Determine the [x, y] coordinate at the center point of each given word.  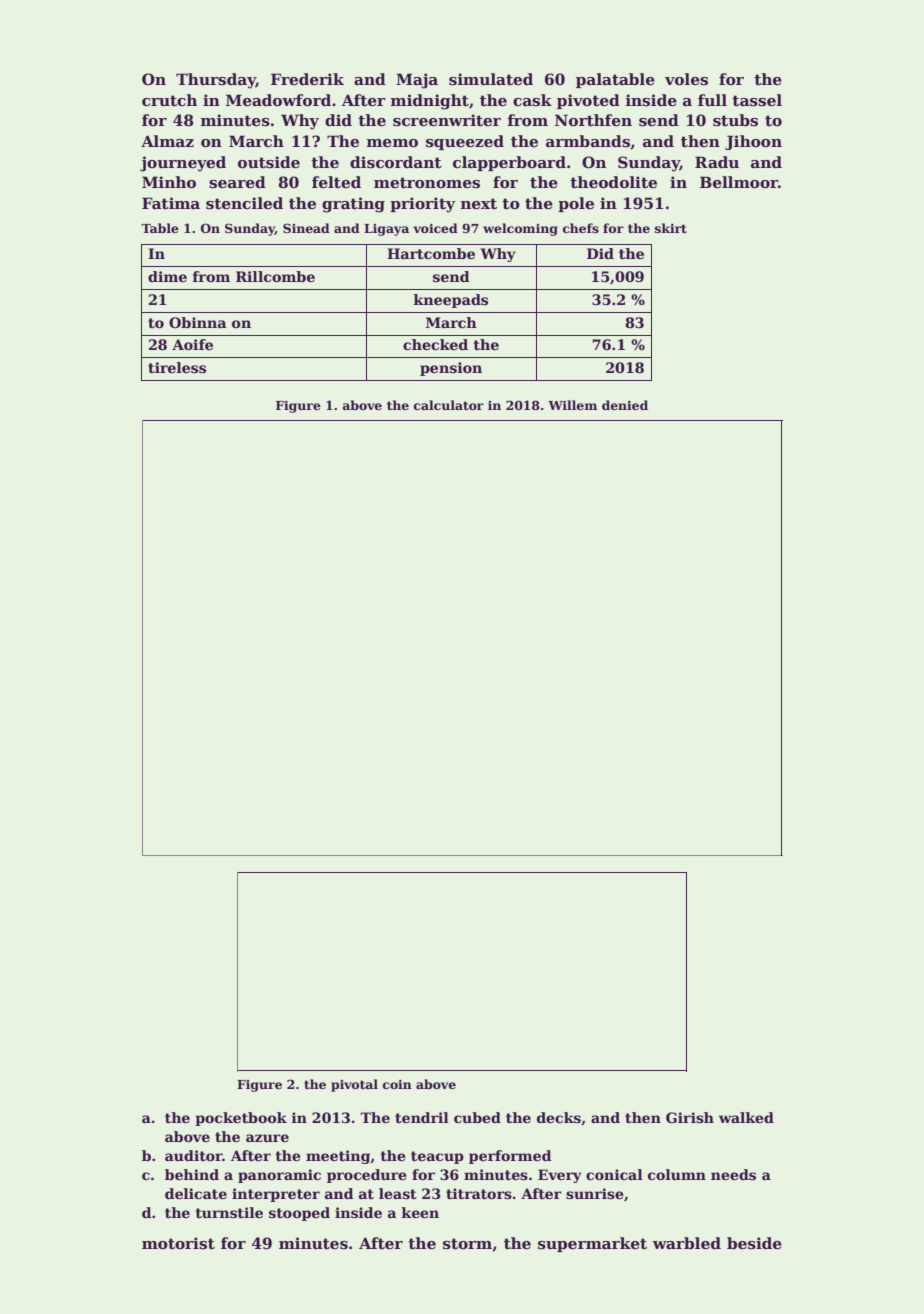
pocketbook [241, 1119]
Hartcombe [431, 253]
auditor [194, 1155]
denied [625, 405]
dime [167, 276]
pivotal [354, 1085]
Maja [417, 81]
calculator [449, 405]
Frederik [307, 79]
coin [397, 1084]
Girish [690, 1117]
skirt [671, 228]
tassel [757, 100]
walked [746, 1117]
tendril [422, 1117]
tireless [177, 367]
